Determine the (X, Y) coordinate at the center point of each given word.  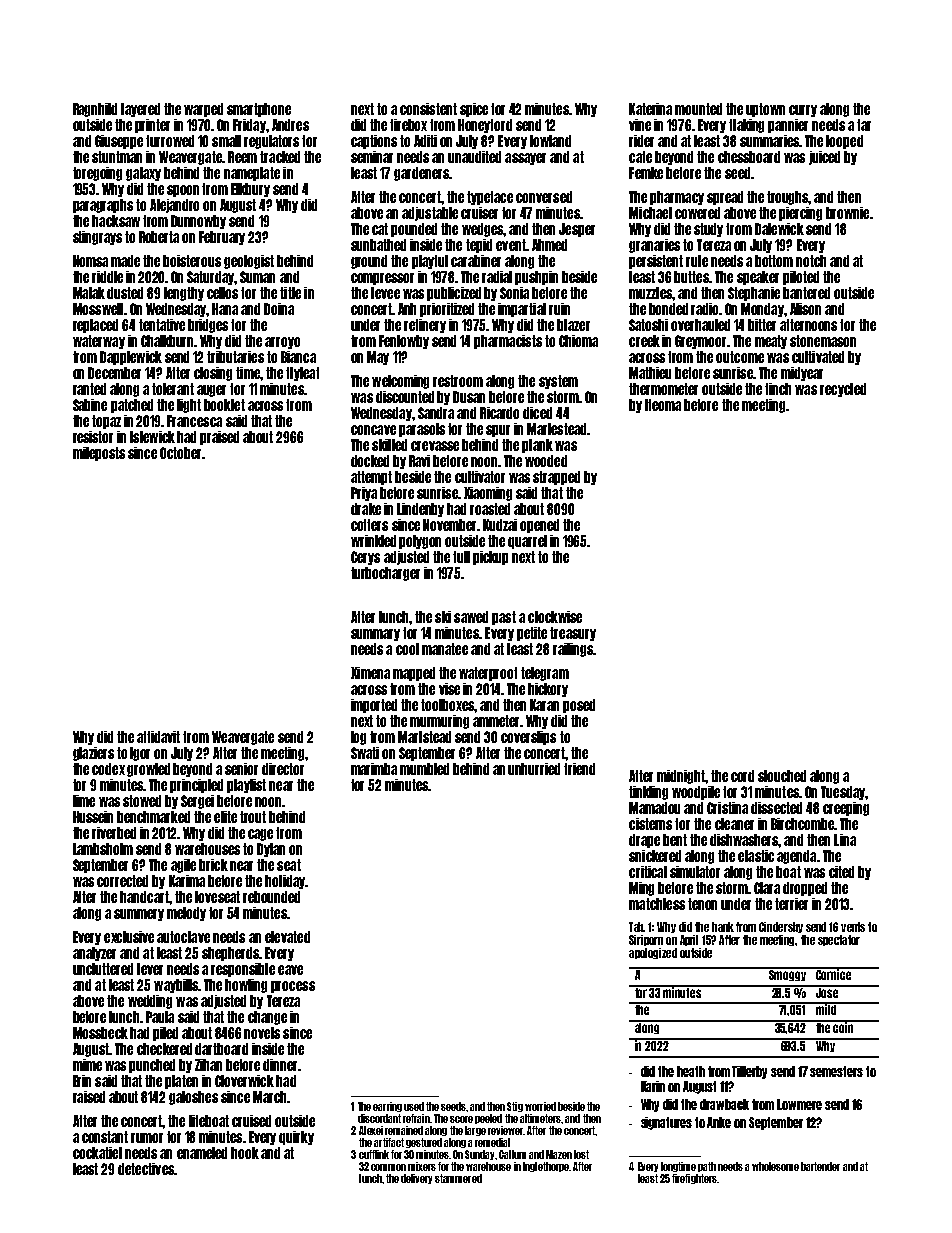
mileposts (99, 454)
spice (474, 110)
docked (370, 461)
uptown (765, 110)
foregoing (97, 174)
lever (150, 969)
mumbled (424, 769)
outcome (740, 357)
